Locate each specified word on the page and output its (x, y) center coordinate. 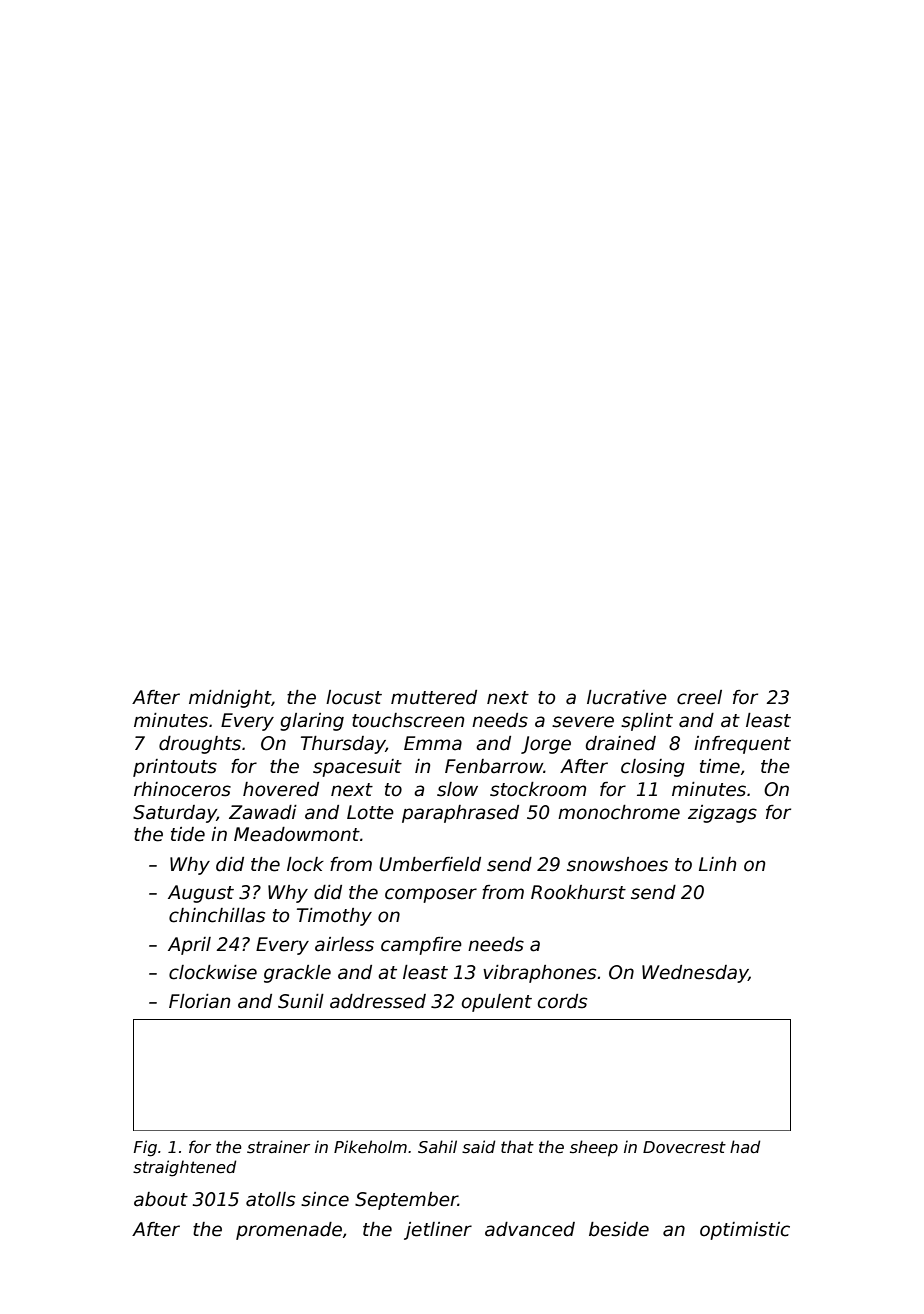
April (189, 946)
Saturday (175, 814)
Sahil (437, 1146)
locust (354, 697)
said (478, 1147)
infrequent (742, 745)
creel (699, 697)
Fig (145, 1148)
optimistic (745, 1231)
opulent (497, 1003)
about (161, 1199)
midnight (230, 699)
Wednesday (695, 974)
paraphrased (460, 814)
